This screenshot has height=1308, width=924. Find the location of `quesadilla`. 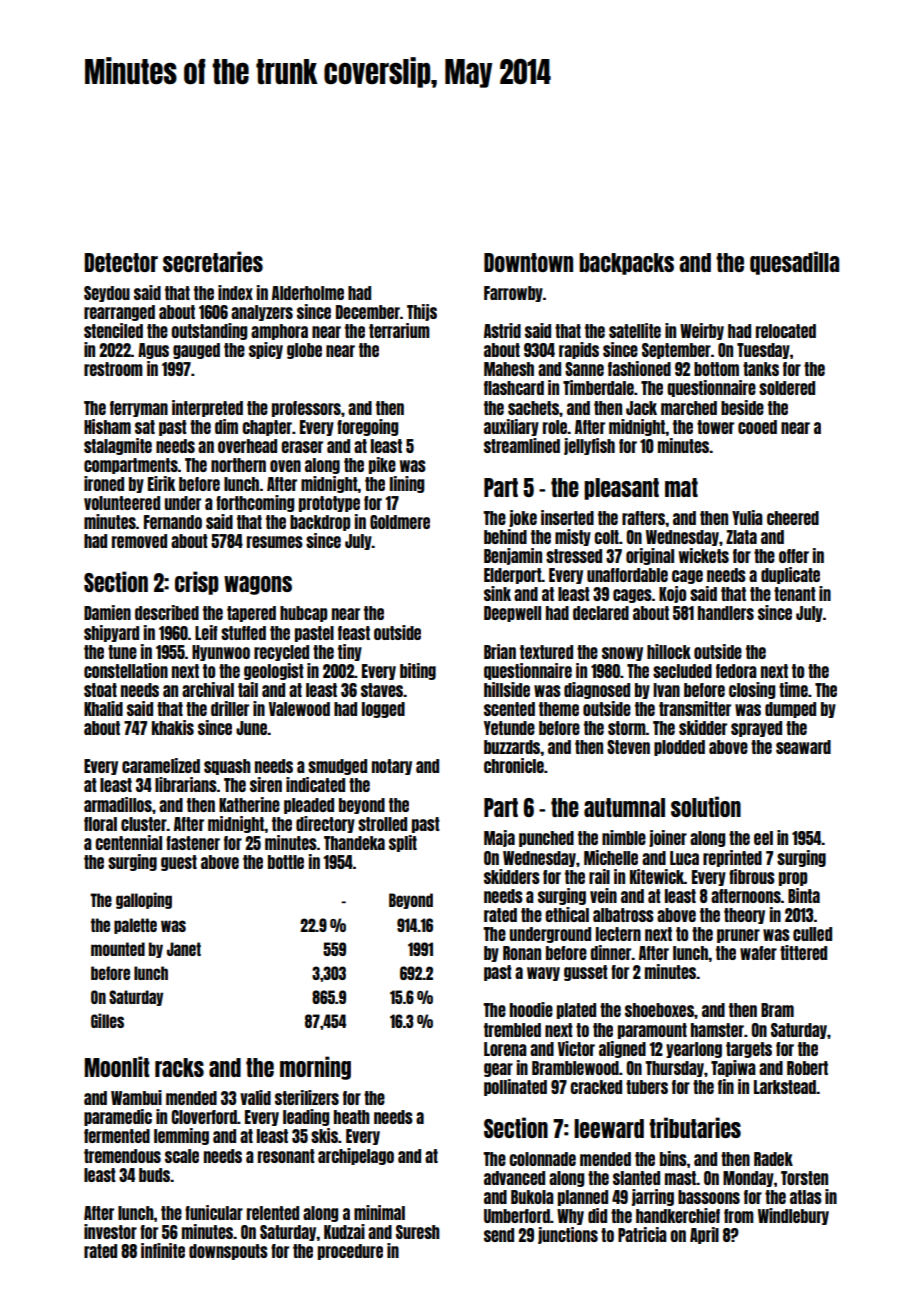

quesadilla is located at coordinates (794, 263).
